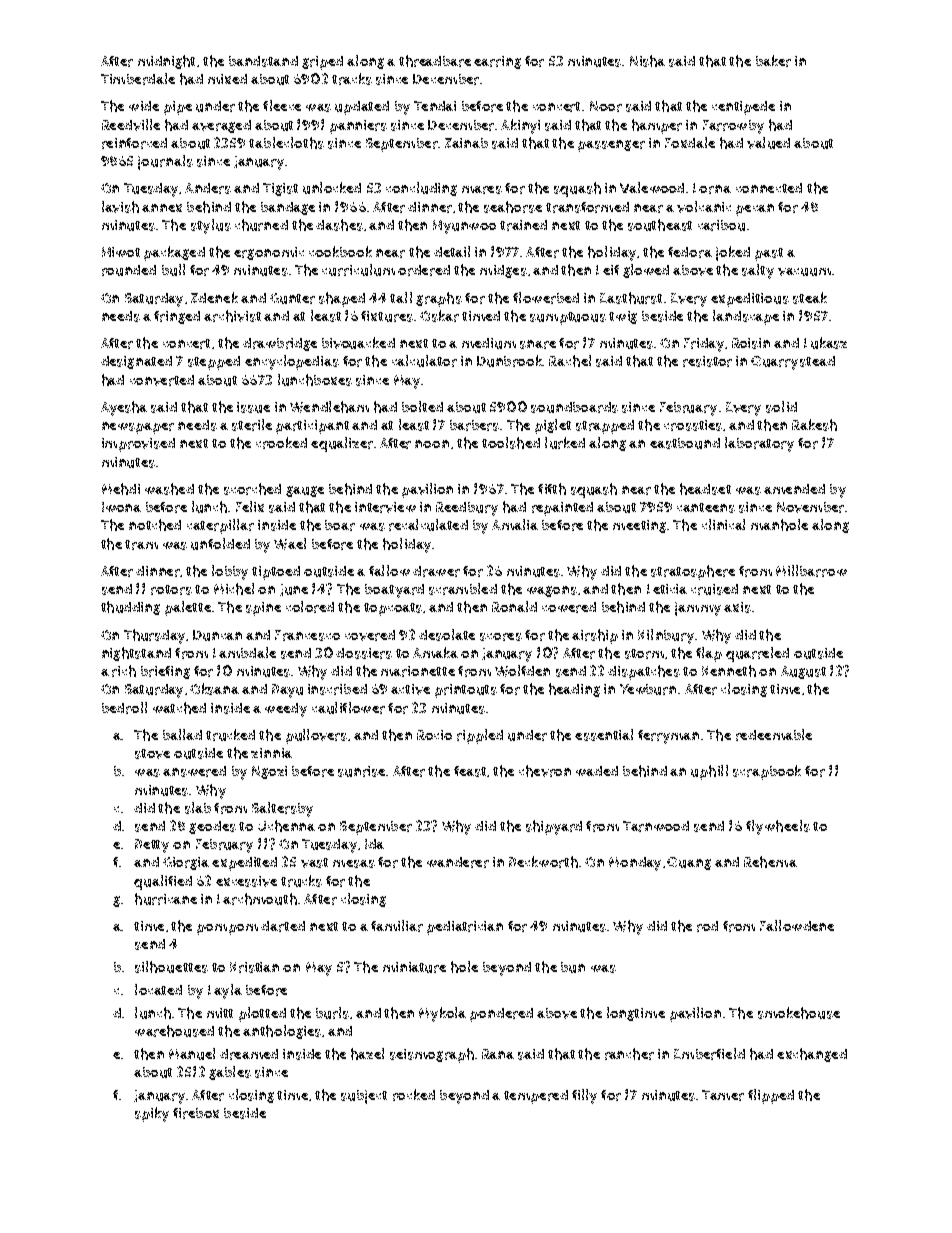 The image size is (952, 1233). I want to click on crooked, so click(281, 443).
